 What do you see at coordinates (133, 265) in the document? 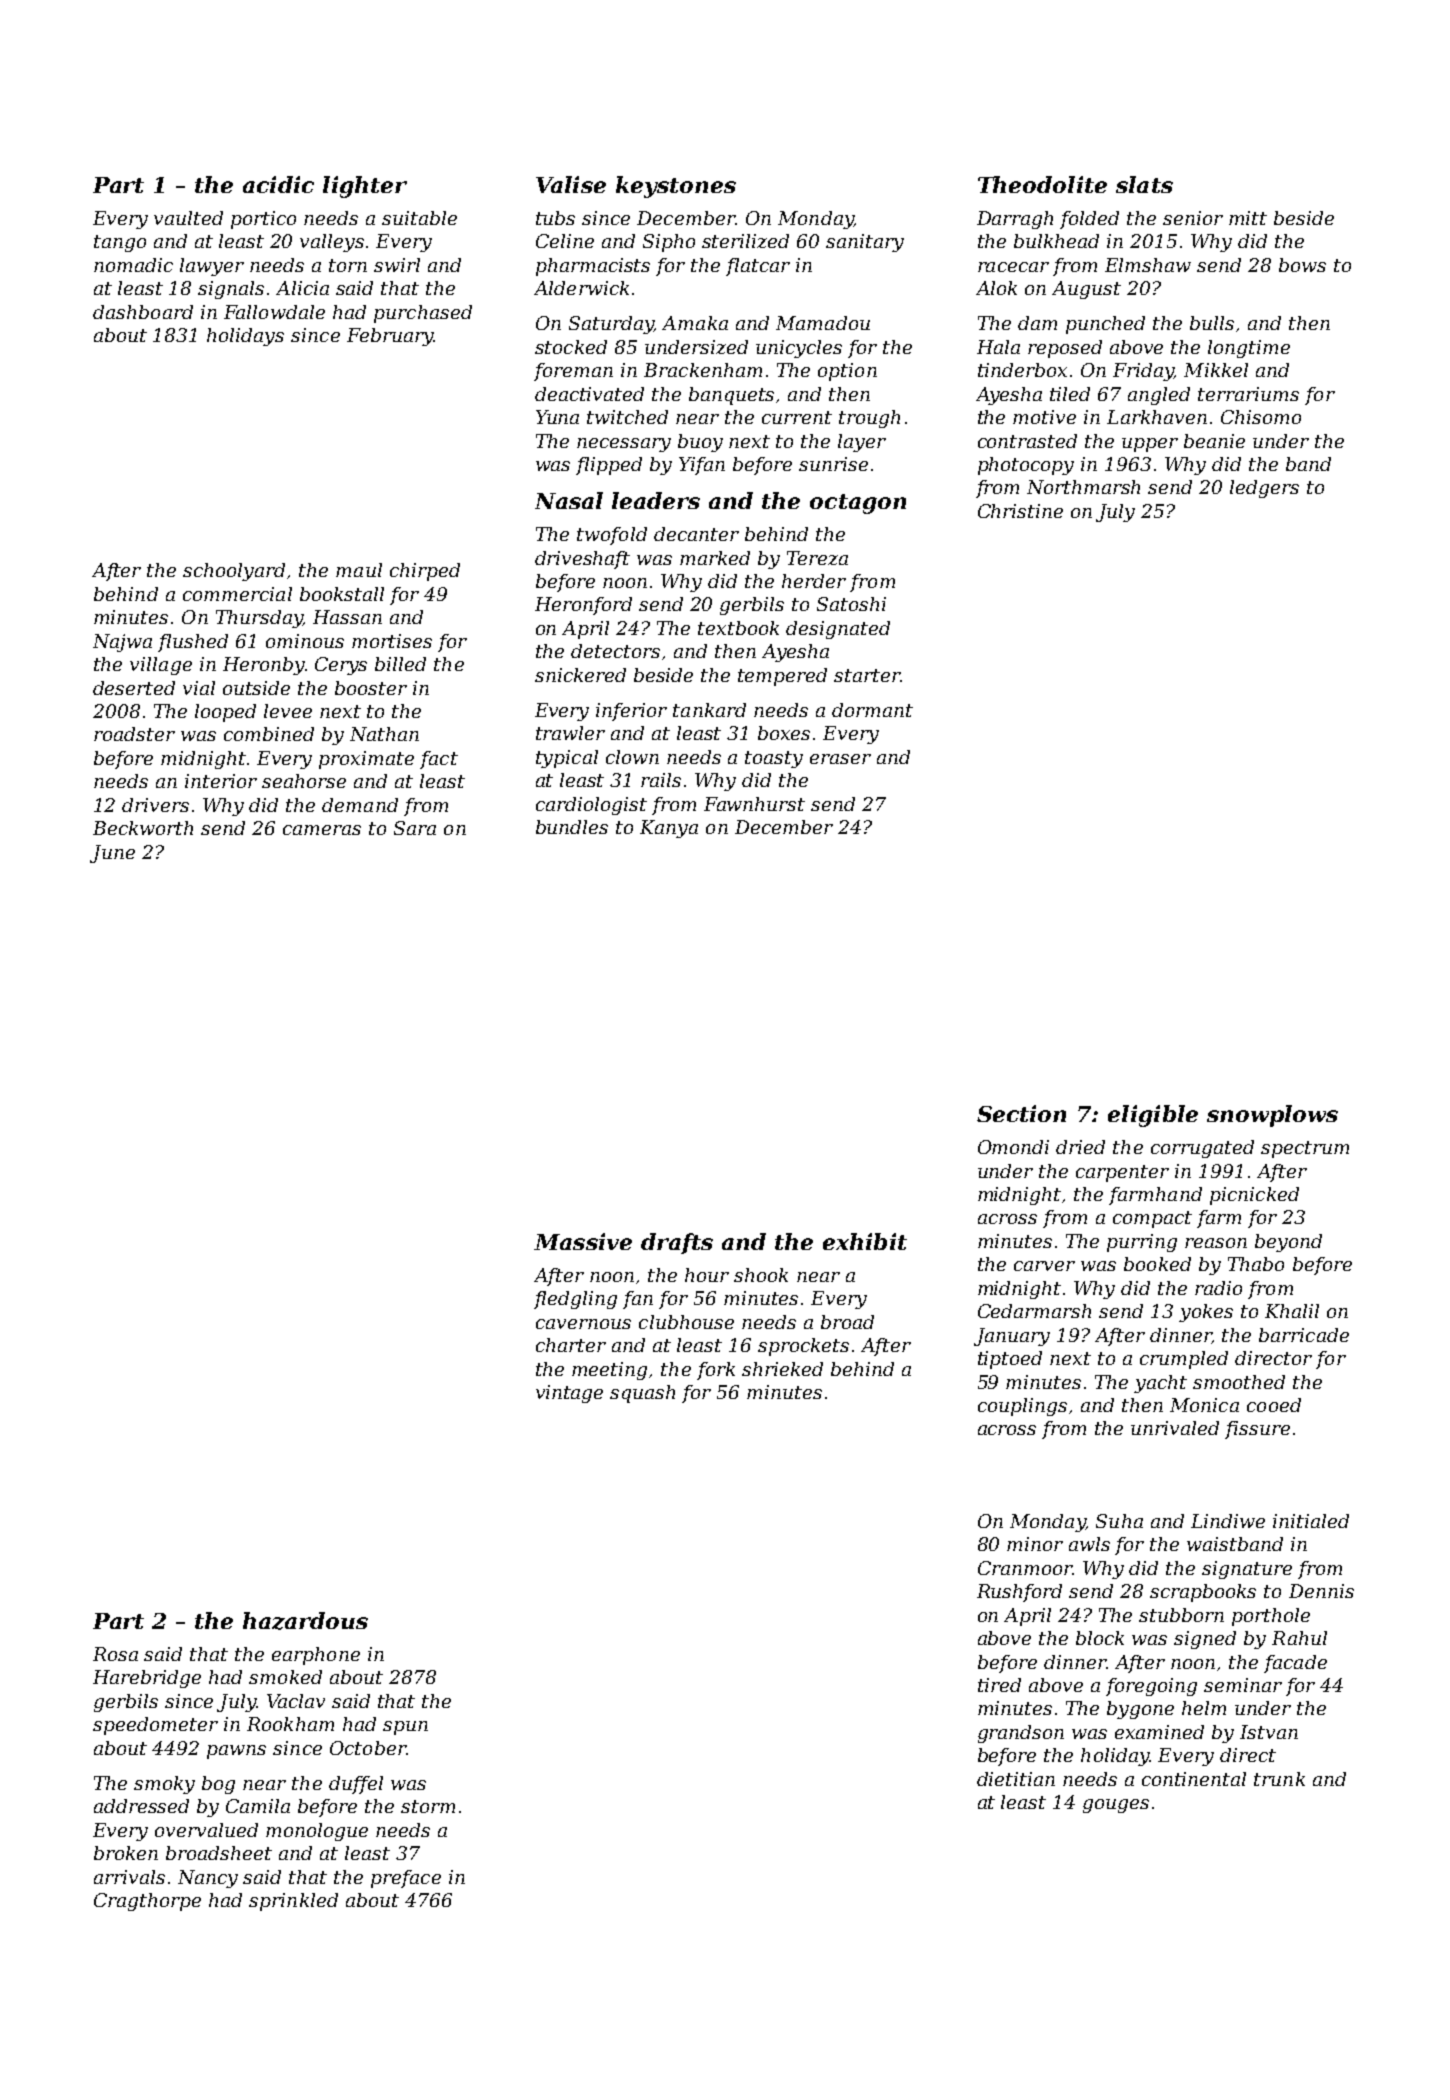
I see `nomadic` at bounding box center [133, 265].
